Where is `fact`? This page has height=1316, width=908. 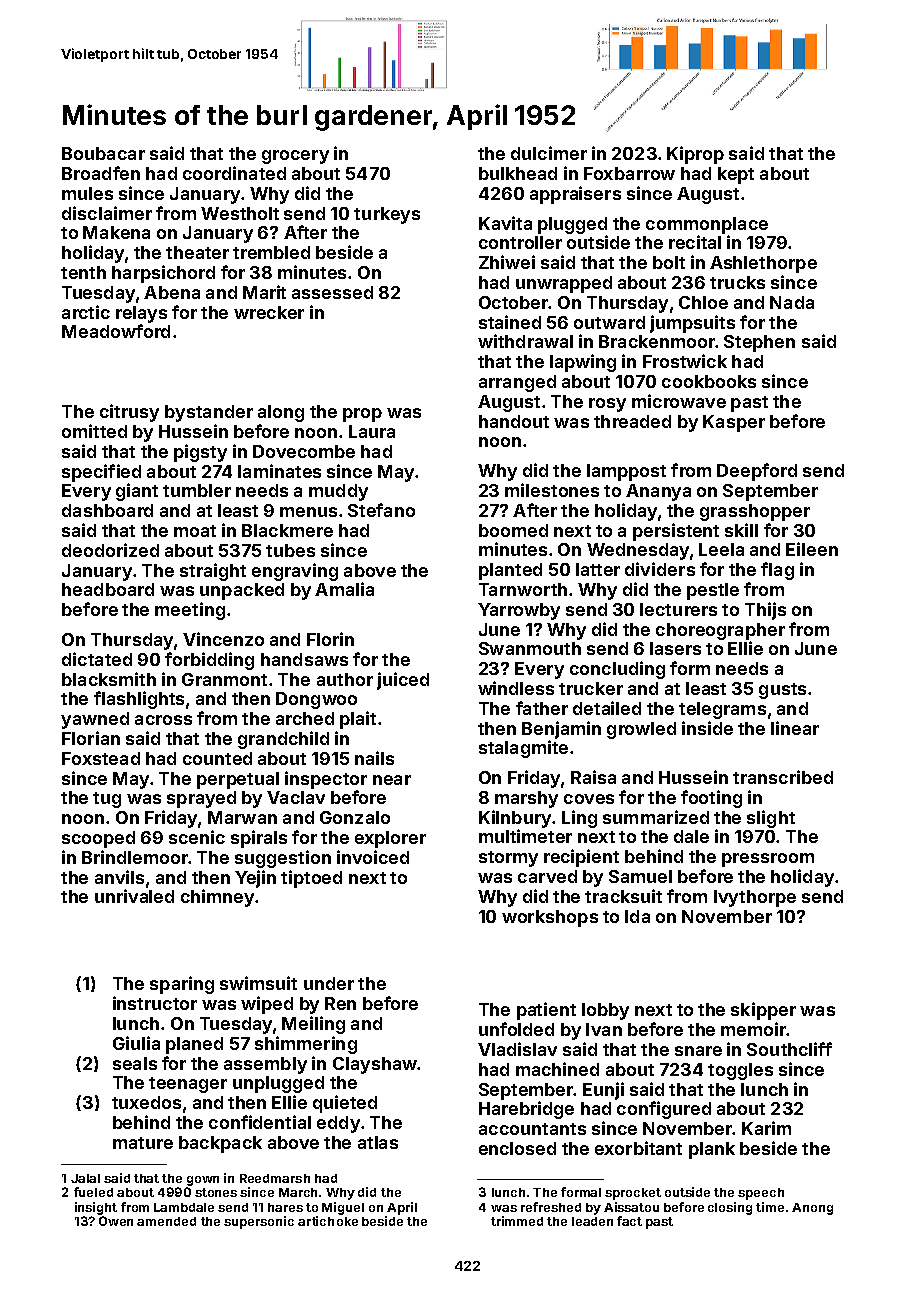 fact is located at coordinates (629, 1221).
